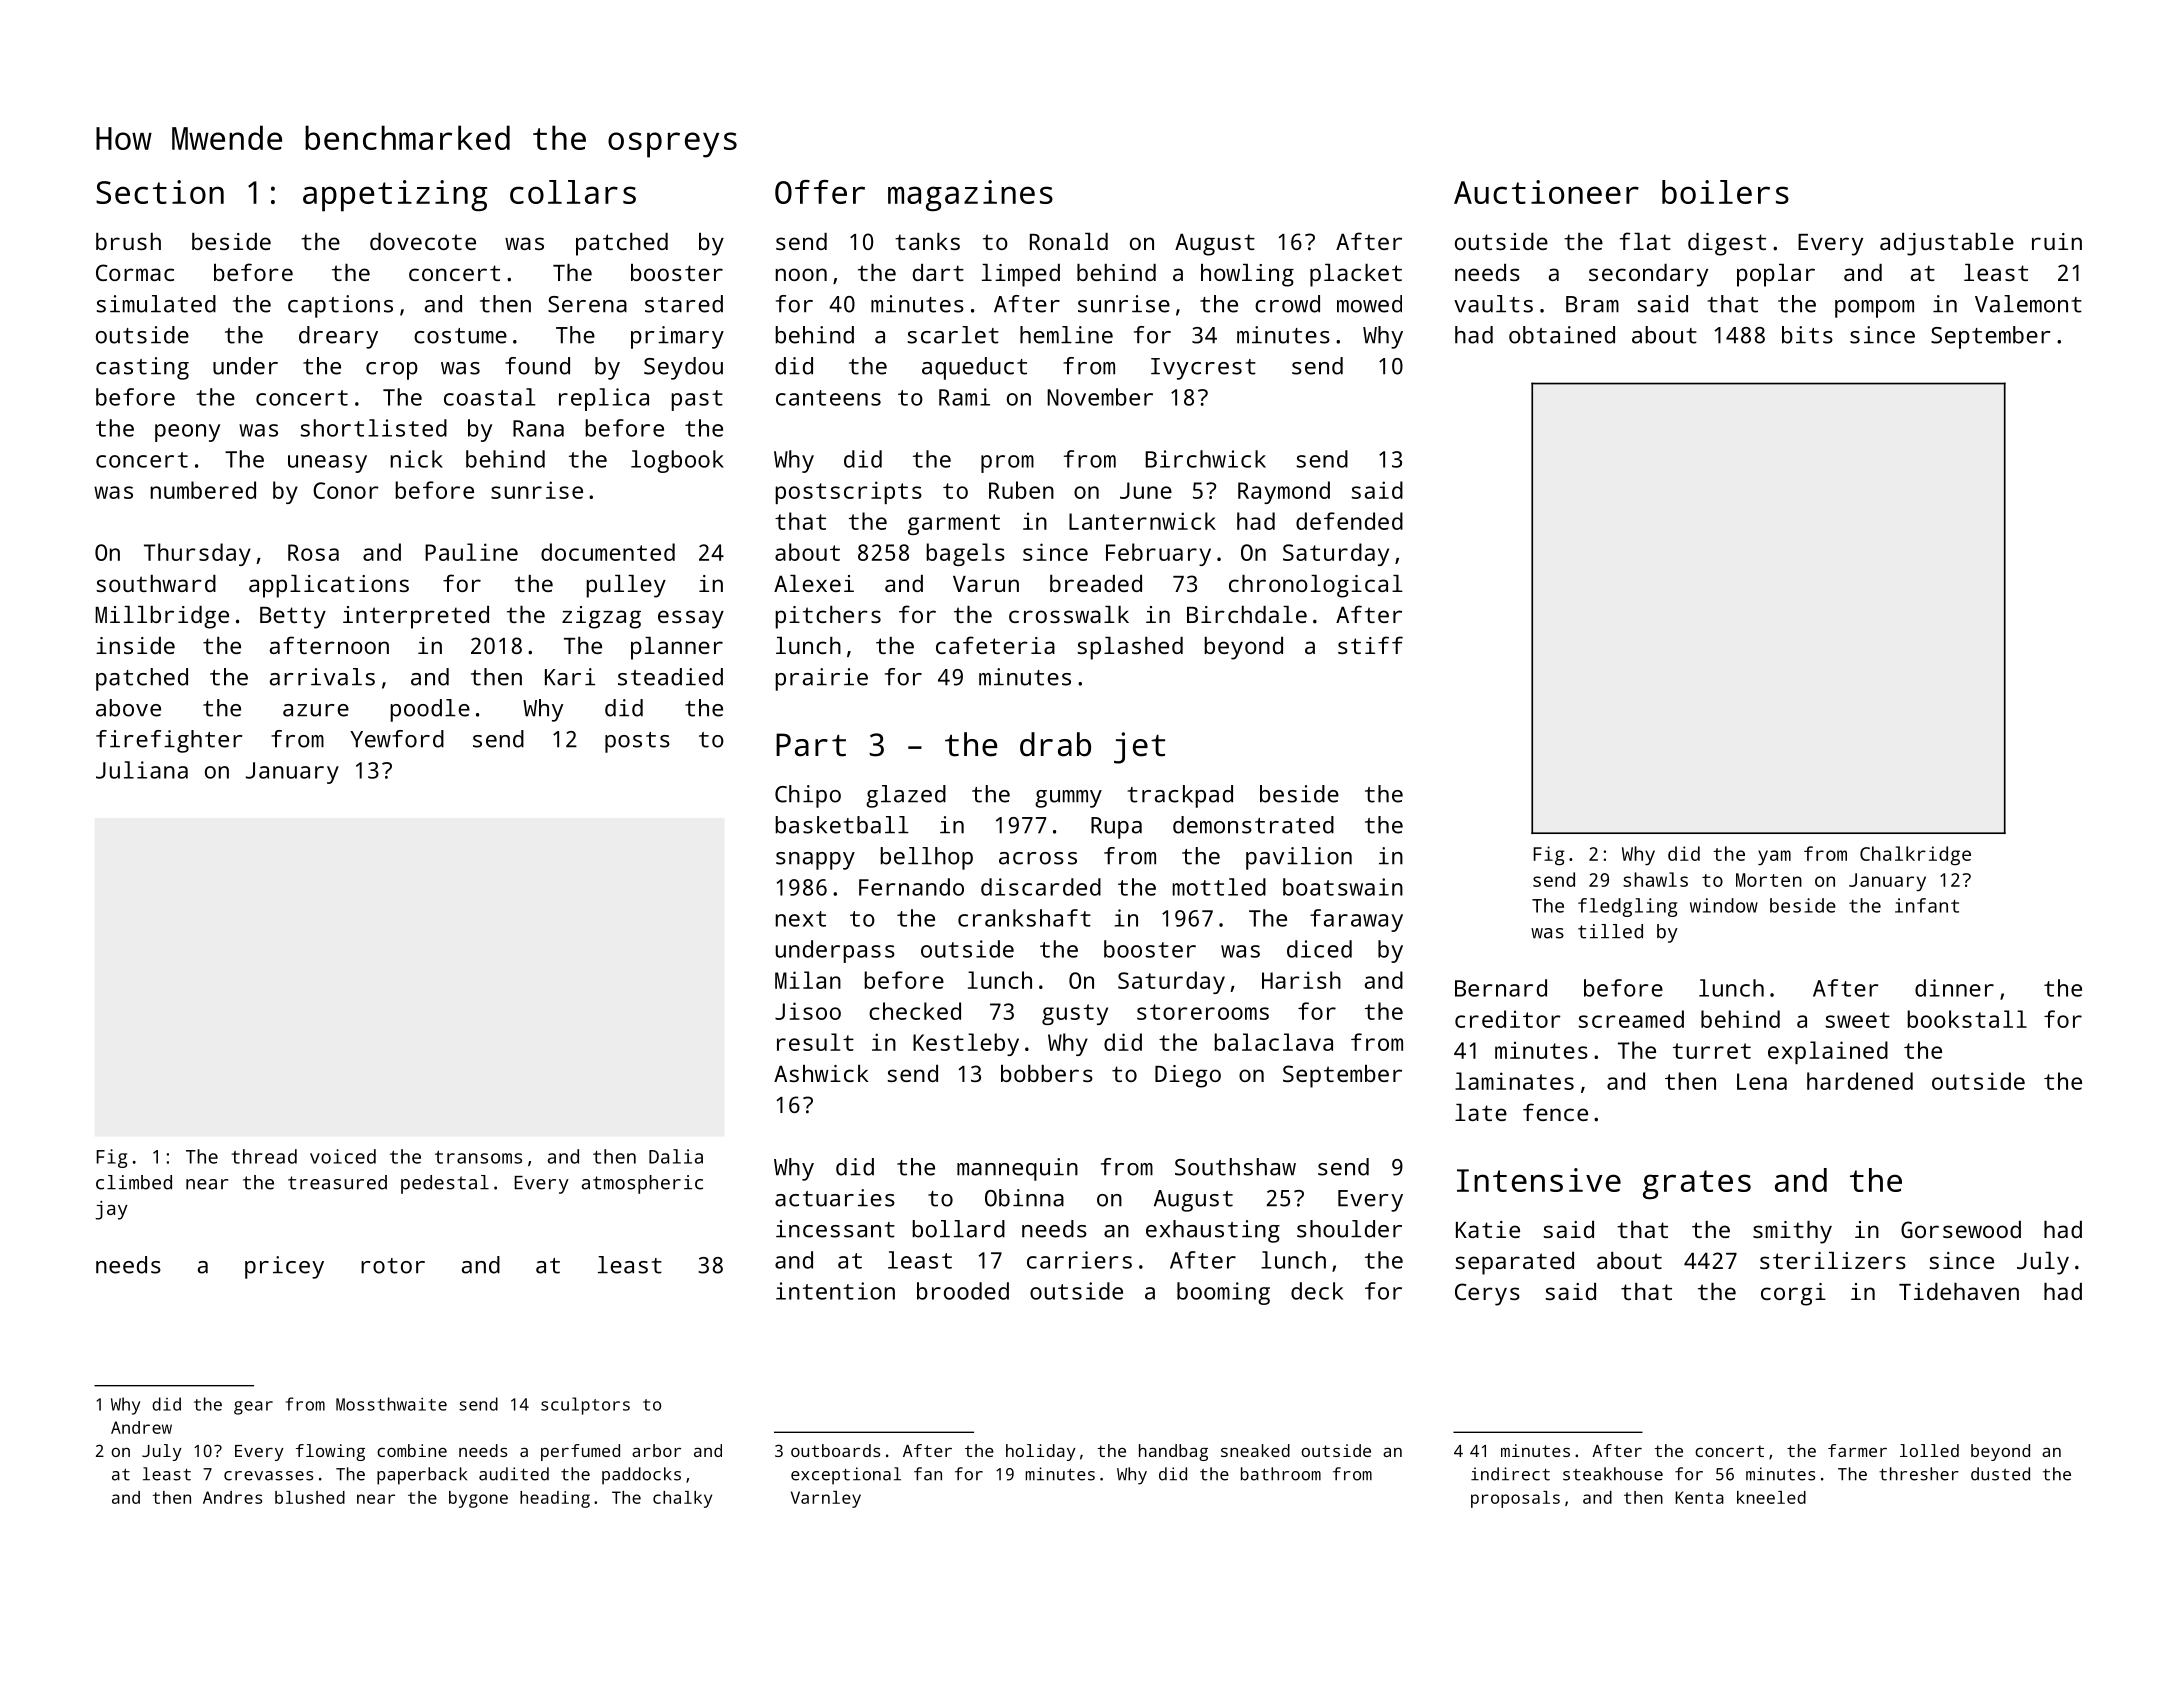  What do you see at coordinates (835, 1291) in the document?
I see `intention` at bounding box center [835, 1291].
